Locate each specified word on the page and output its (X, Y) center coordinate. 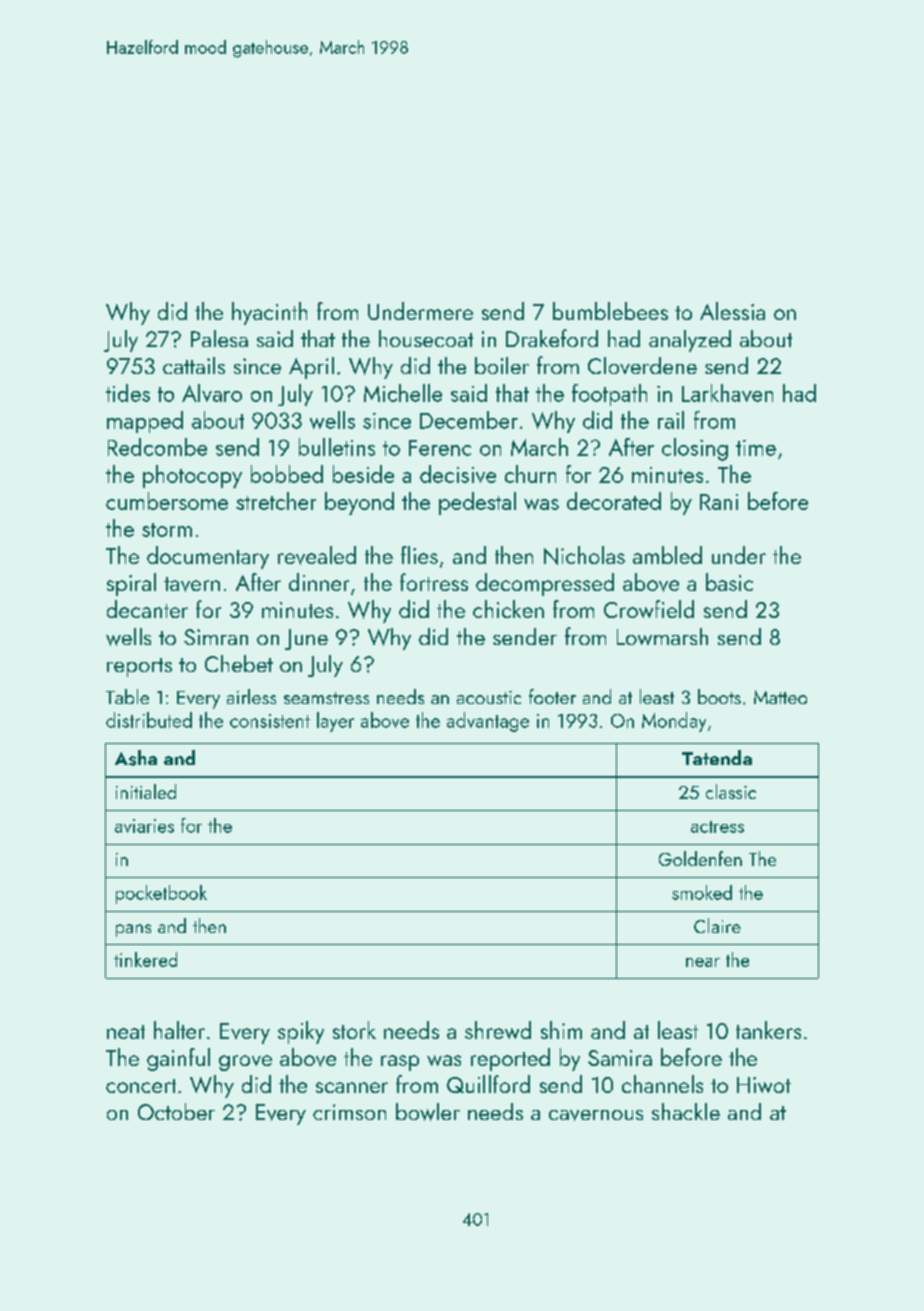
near (703, 962)
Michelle (403, 393)
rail (671, 420)
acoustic (489, 697)
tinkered (145, 959)
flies (419, 555)
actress (717, 827)
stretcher (276, 501)
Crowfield (649, 609)
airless (251, 696)
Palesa (219, 338)
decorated (614, 501)
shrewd (498, 1030)
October (176, 1111)
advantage (488, 722)
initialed (146, 791)
